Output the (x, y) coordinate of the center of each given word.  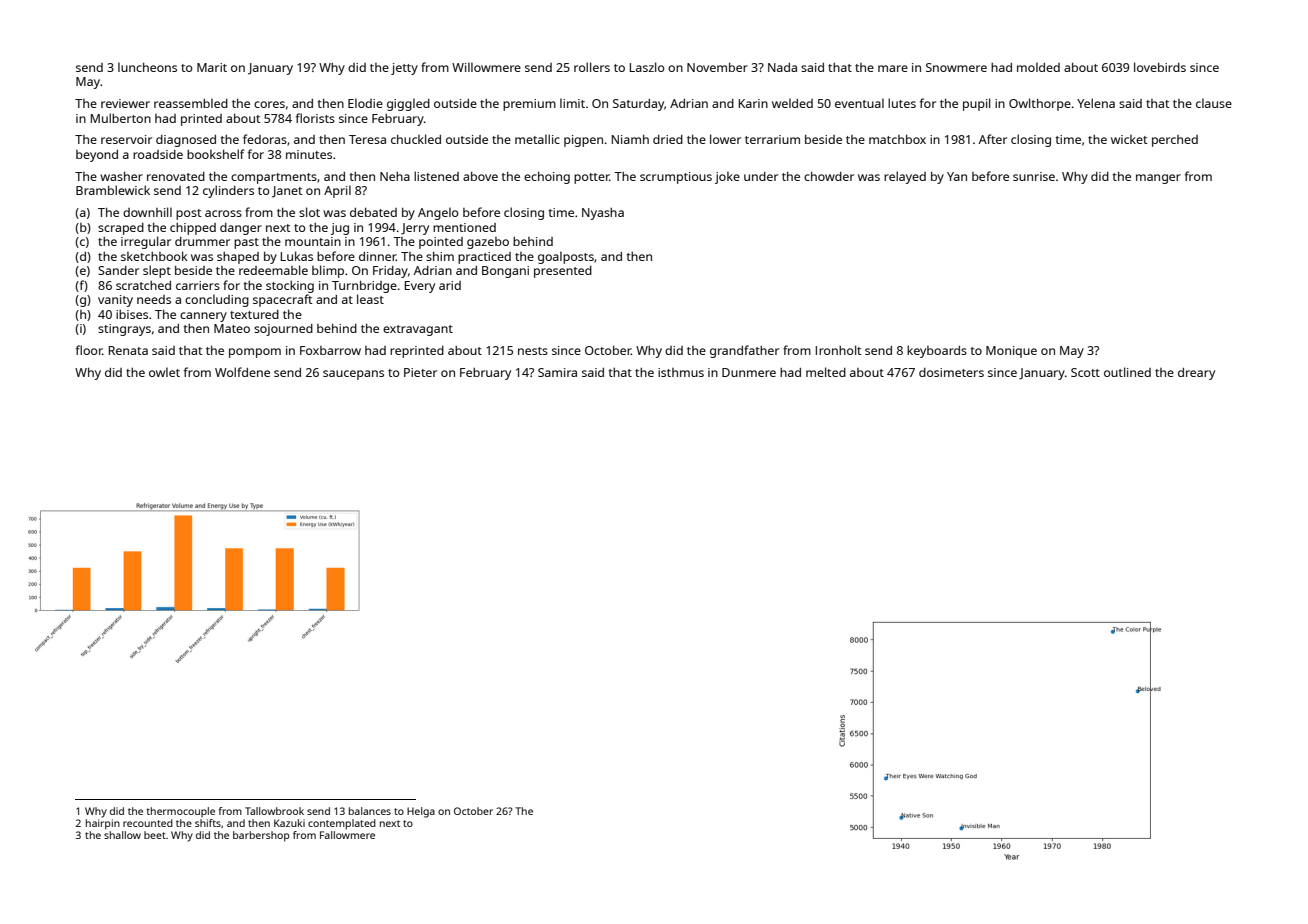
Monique (1011, 352)
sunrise (1034, 176)
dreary (1196, 374)
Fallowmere (347, 835)
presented (563, 272)
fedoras (265, 139)
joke (727, 177)
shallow (122, 835)
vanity (115, 301)
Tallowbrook (274, 811)
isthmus (681, 372)
